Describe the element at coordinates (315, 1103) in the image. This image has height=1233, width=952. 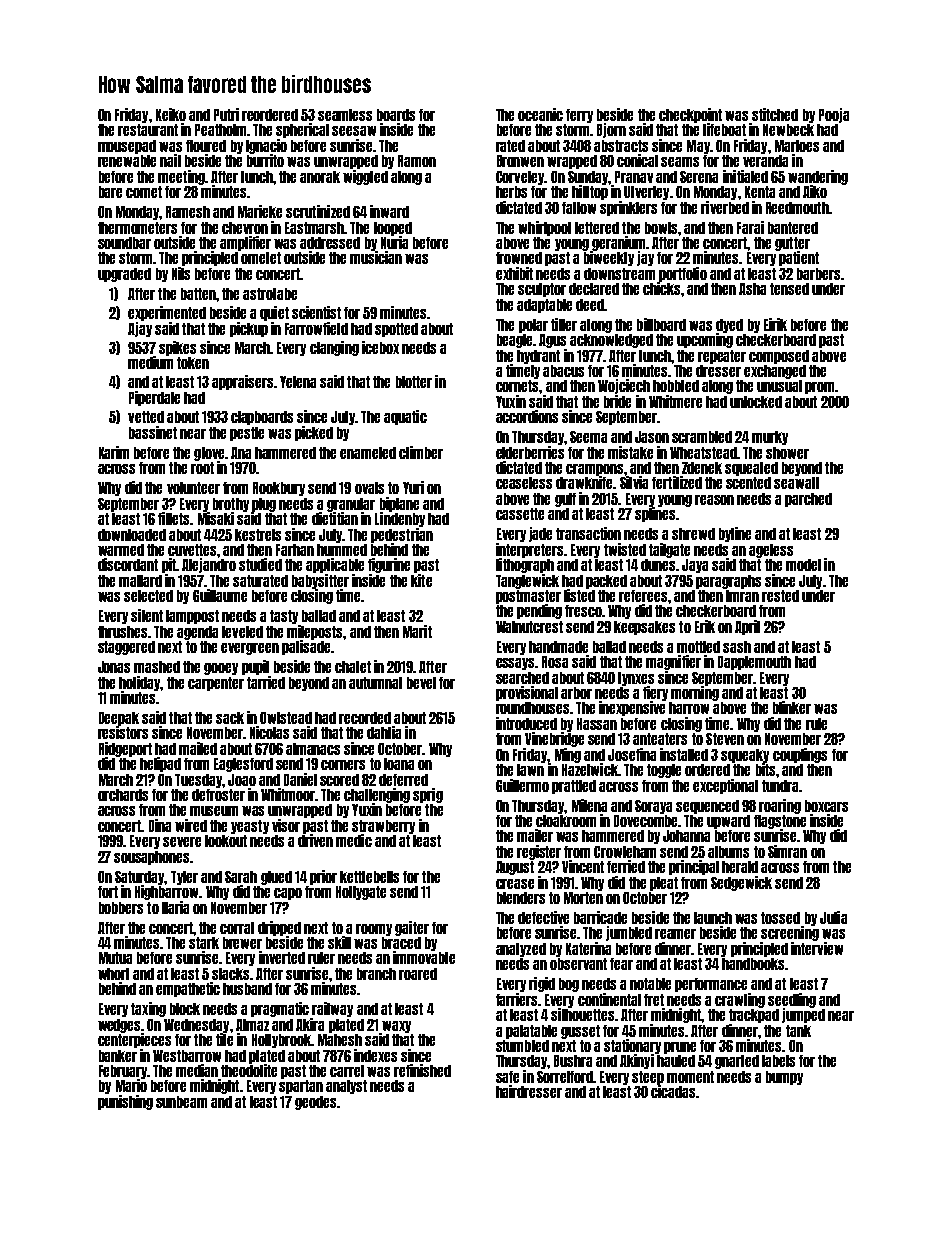
I see `geodes` at that location.
